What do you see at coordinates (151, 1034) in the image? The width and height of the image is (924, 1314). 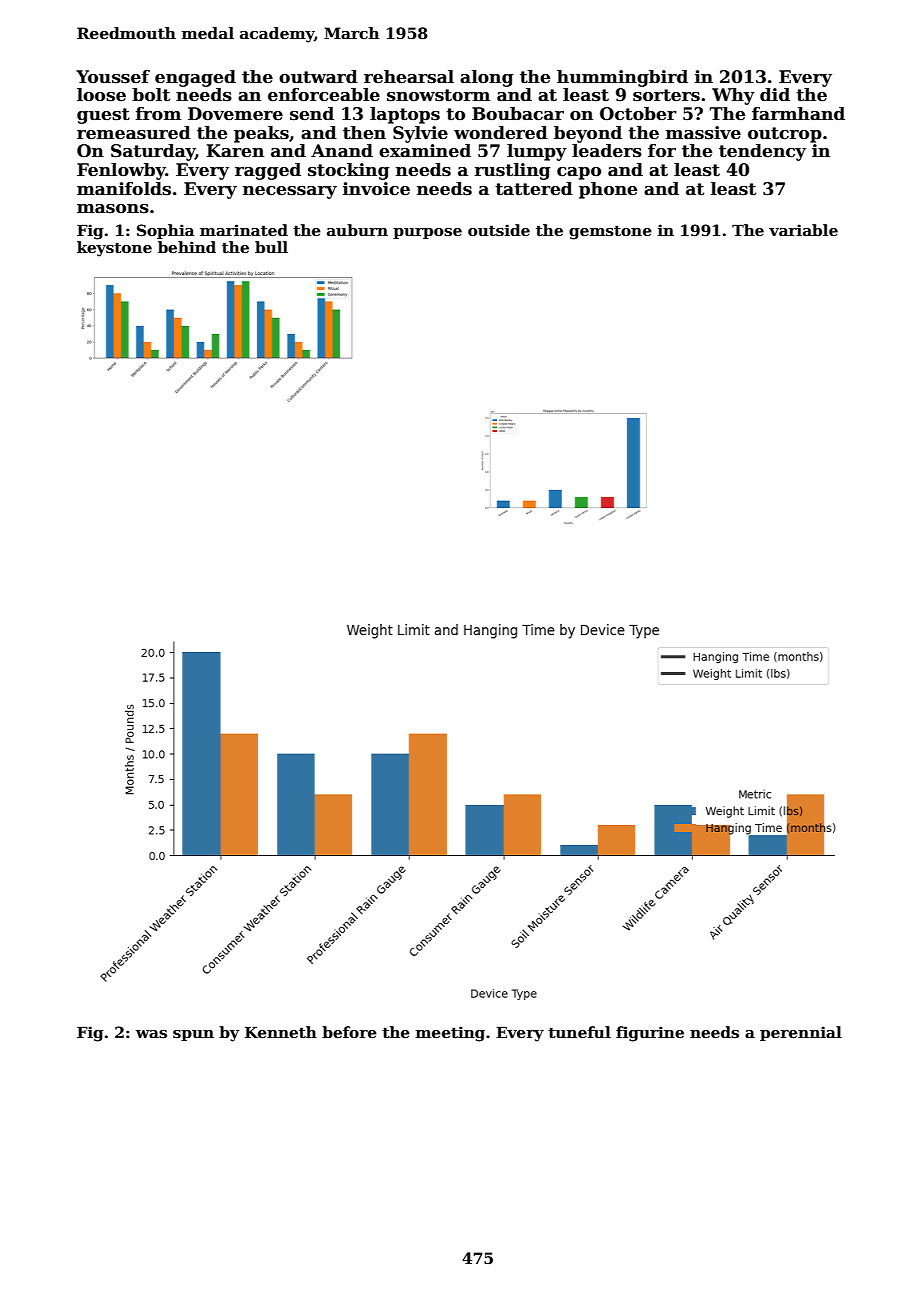 I see `was` at bounding box center [151, 1034].
